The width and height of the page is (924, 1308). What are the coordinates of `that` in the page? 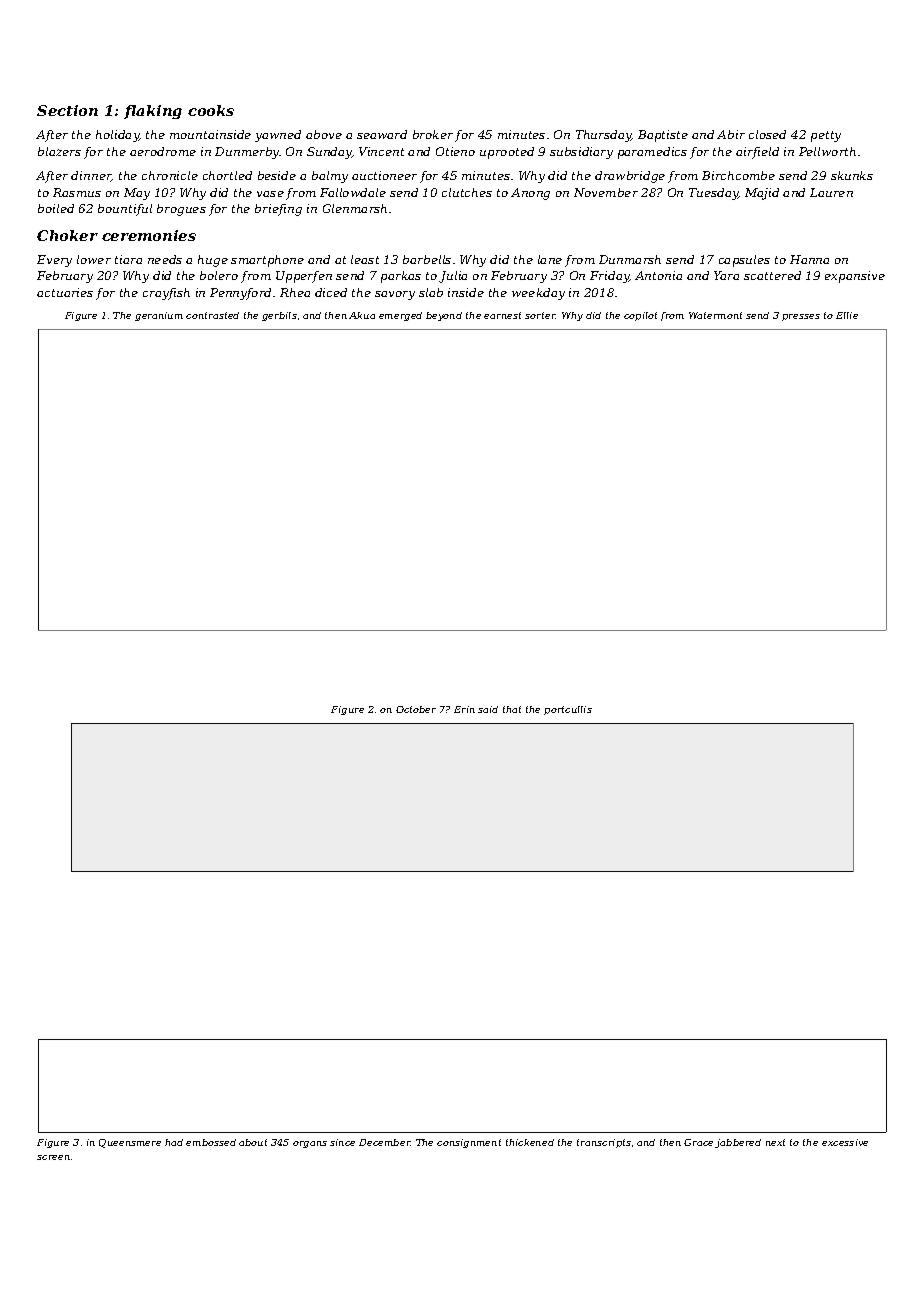 It's located at (512, 709).
